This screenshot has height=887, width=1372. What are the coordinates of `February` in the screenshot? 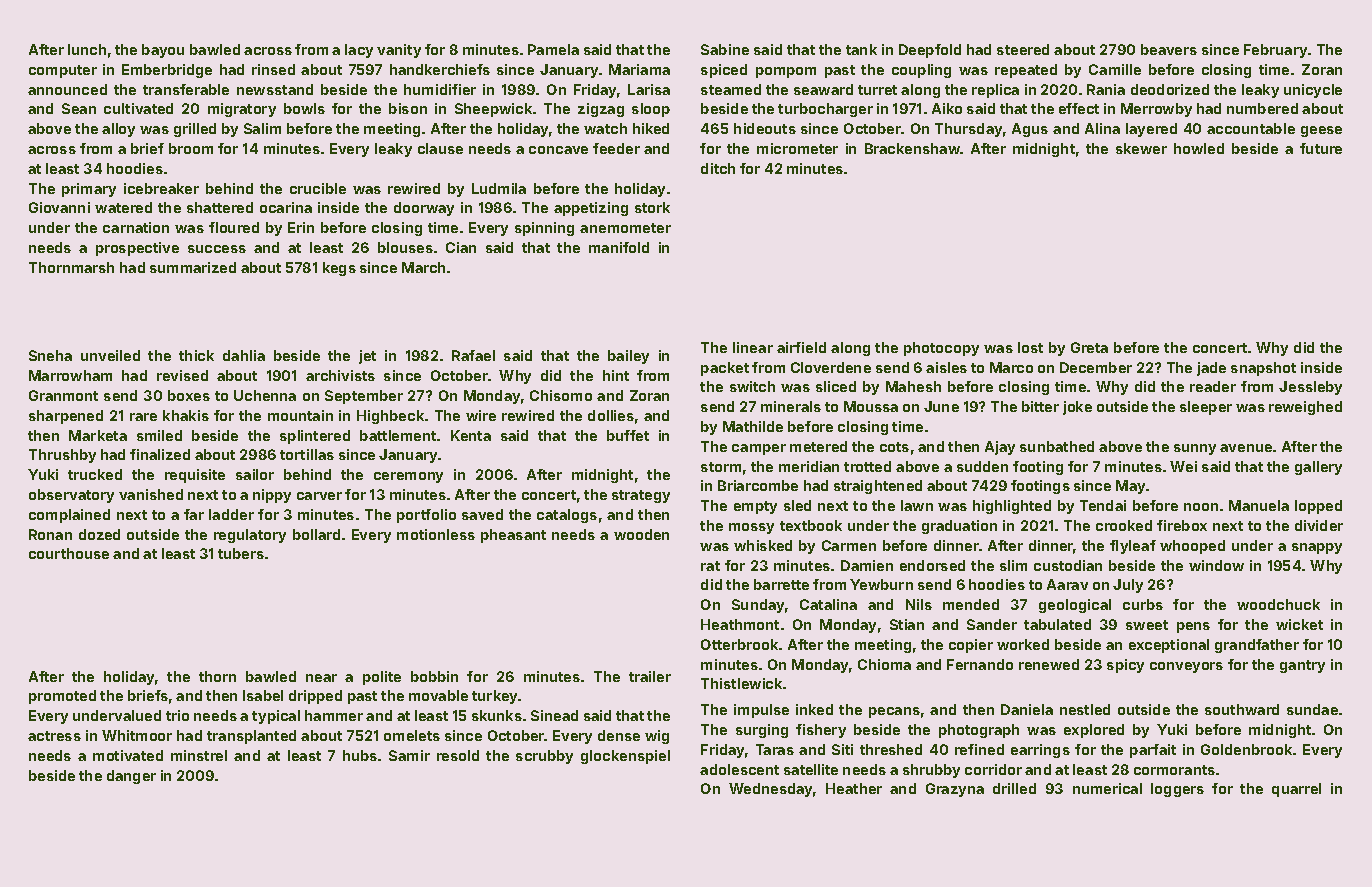 It's located at (1275, 51).
